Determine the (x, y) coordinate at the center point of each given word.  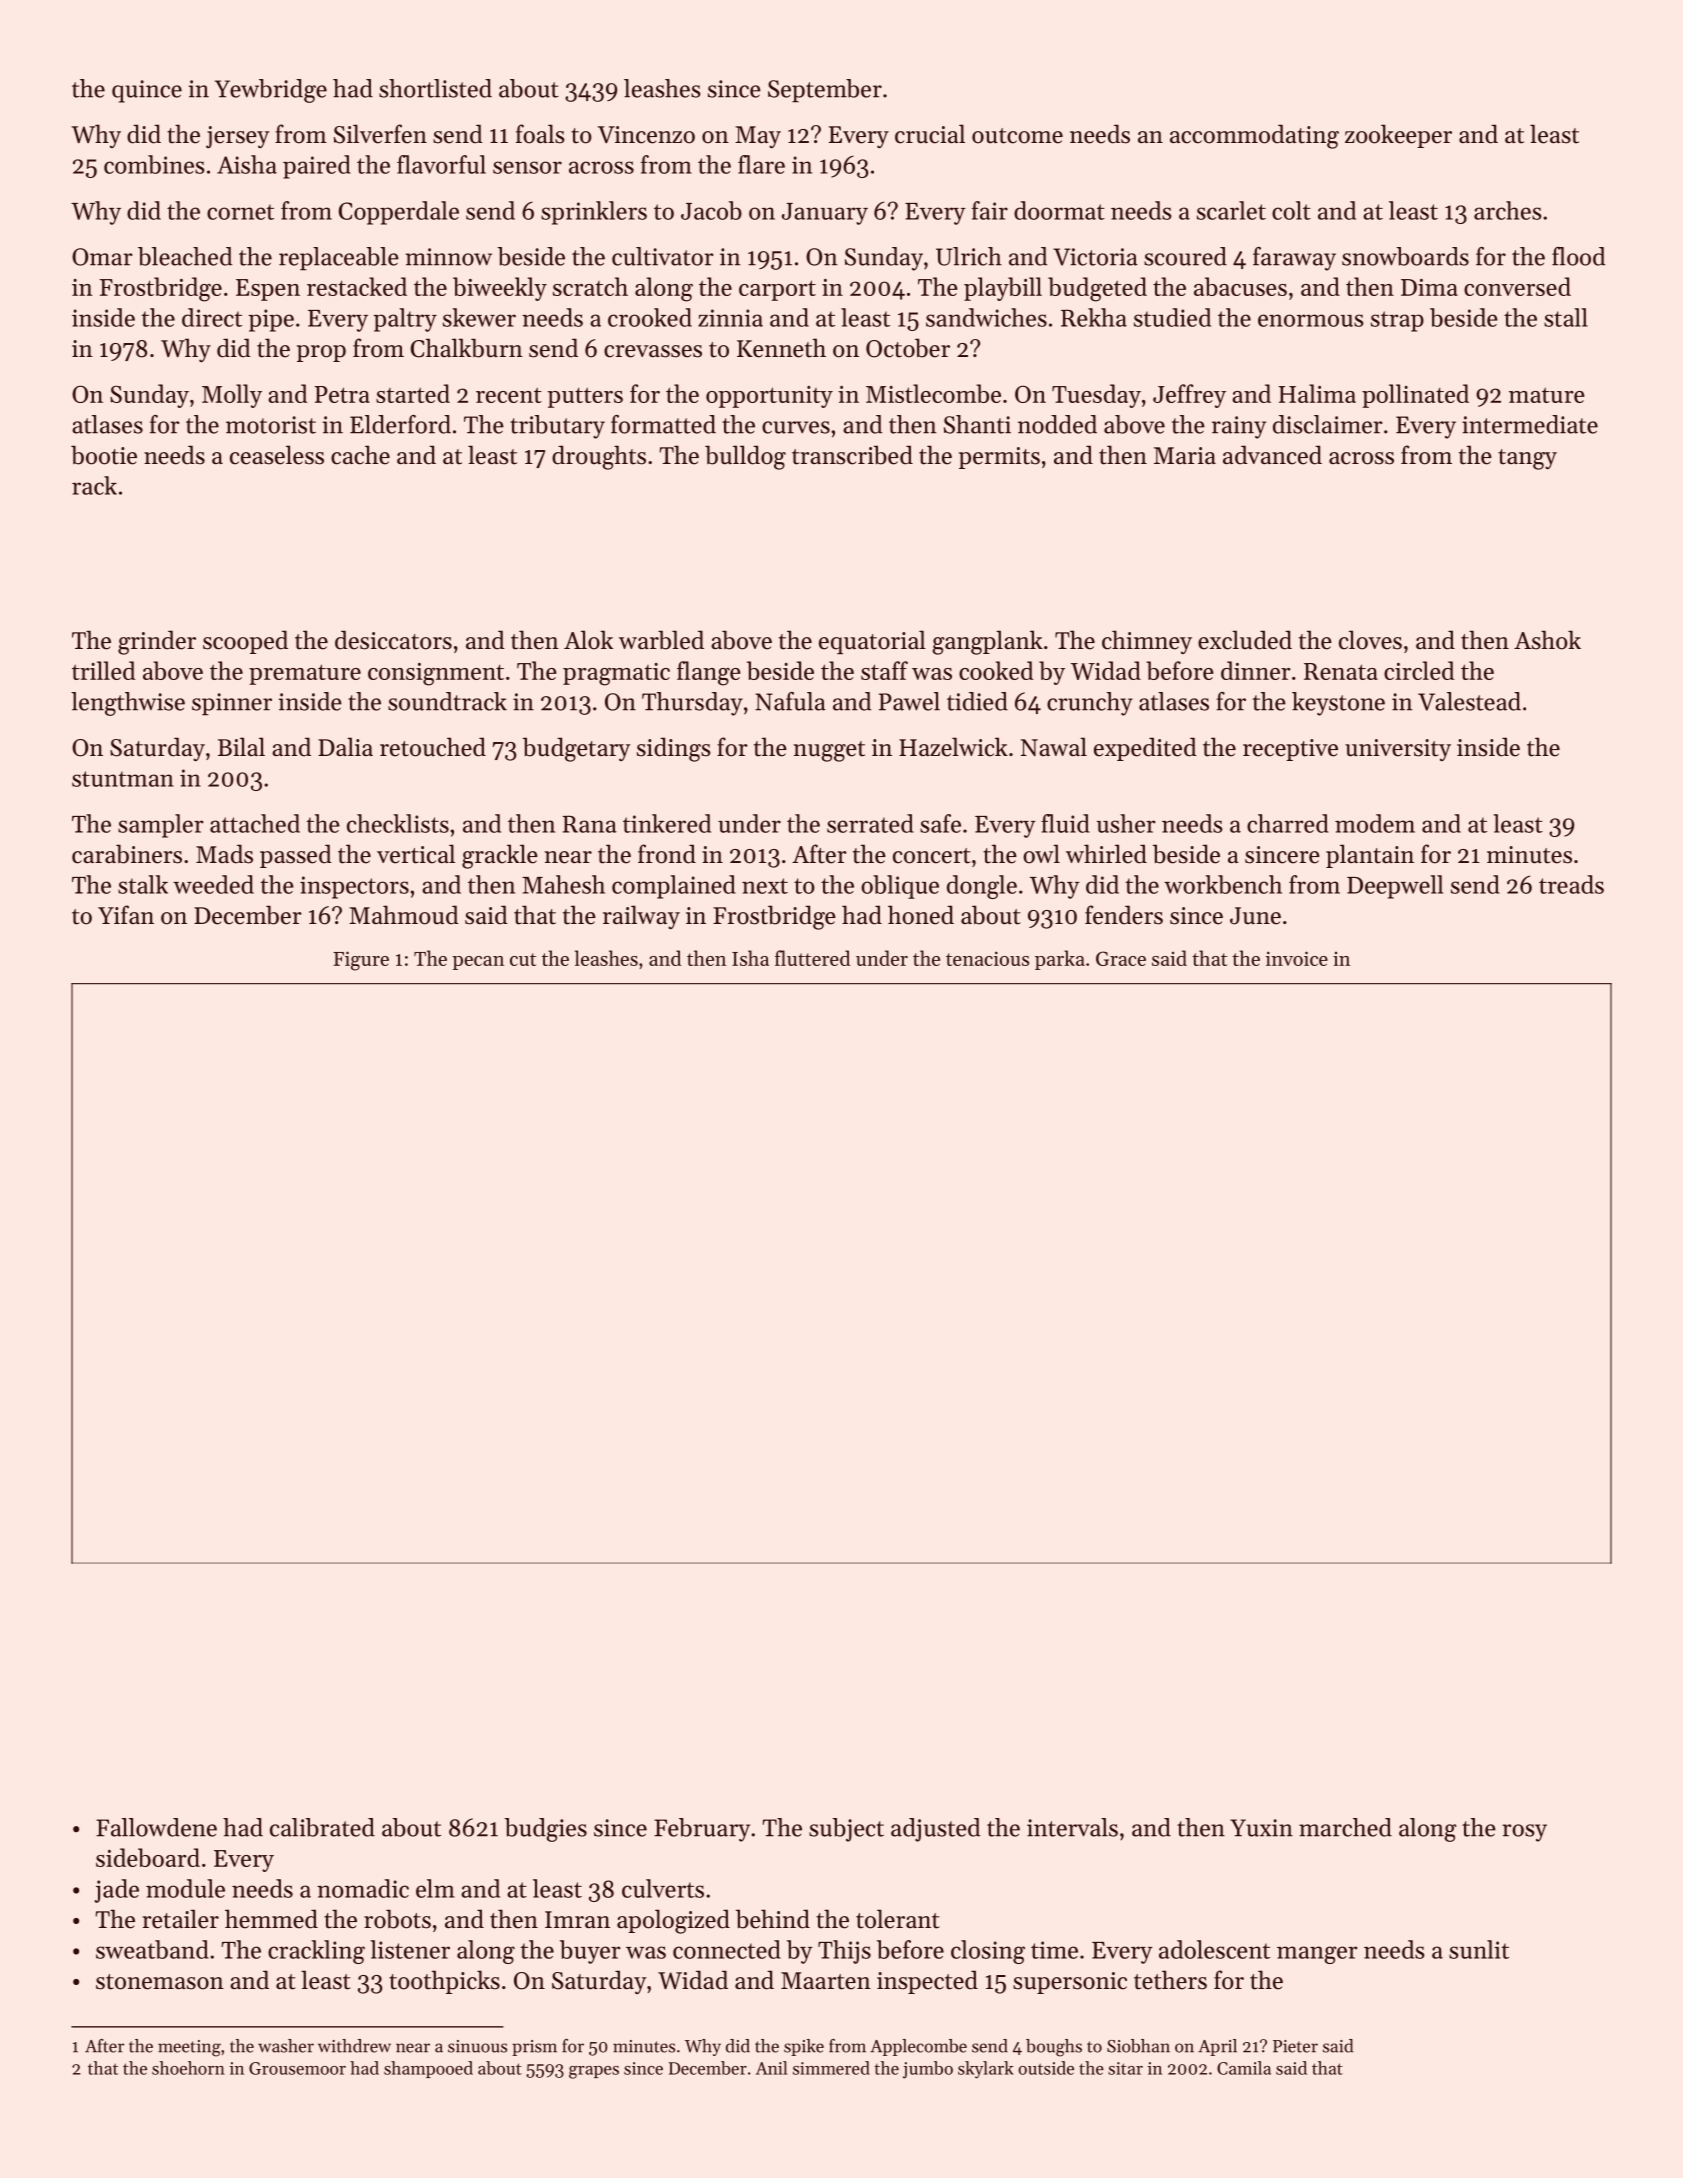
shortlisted (435, 88)
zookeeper (1398, 136)
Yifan (126, 914)
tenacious (987, 958)
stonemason (160, 1982)
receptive (1290, 750)
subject (846, 1830)
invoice (1297, 958)
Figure (361, 961)
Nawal (1054, 746)
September (825, 91)
